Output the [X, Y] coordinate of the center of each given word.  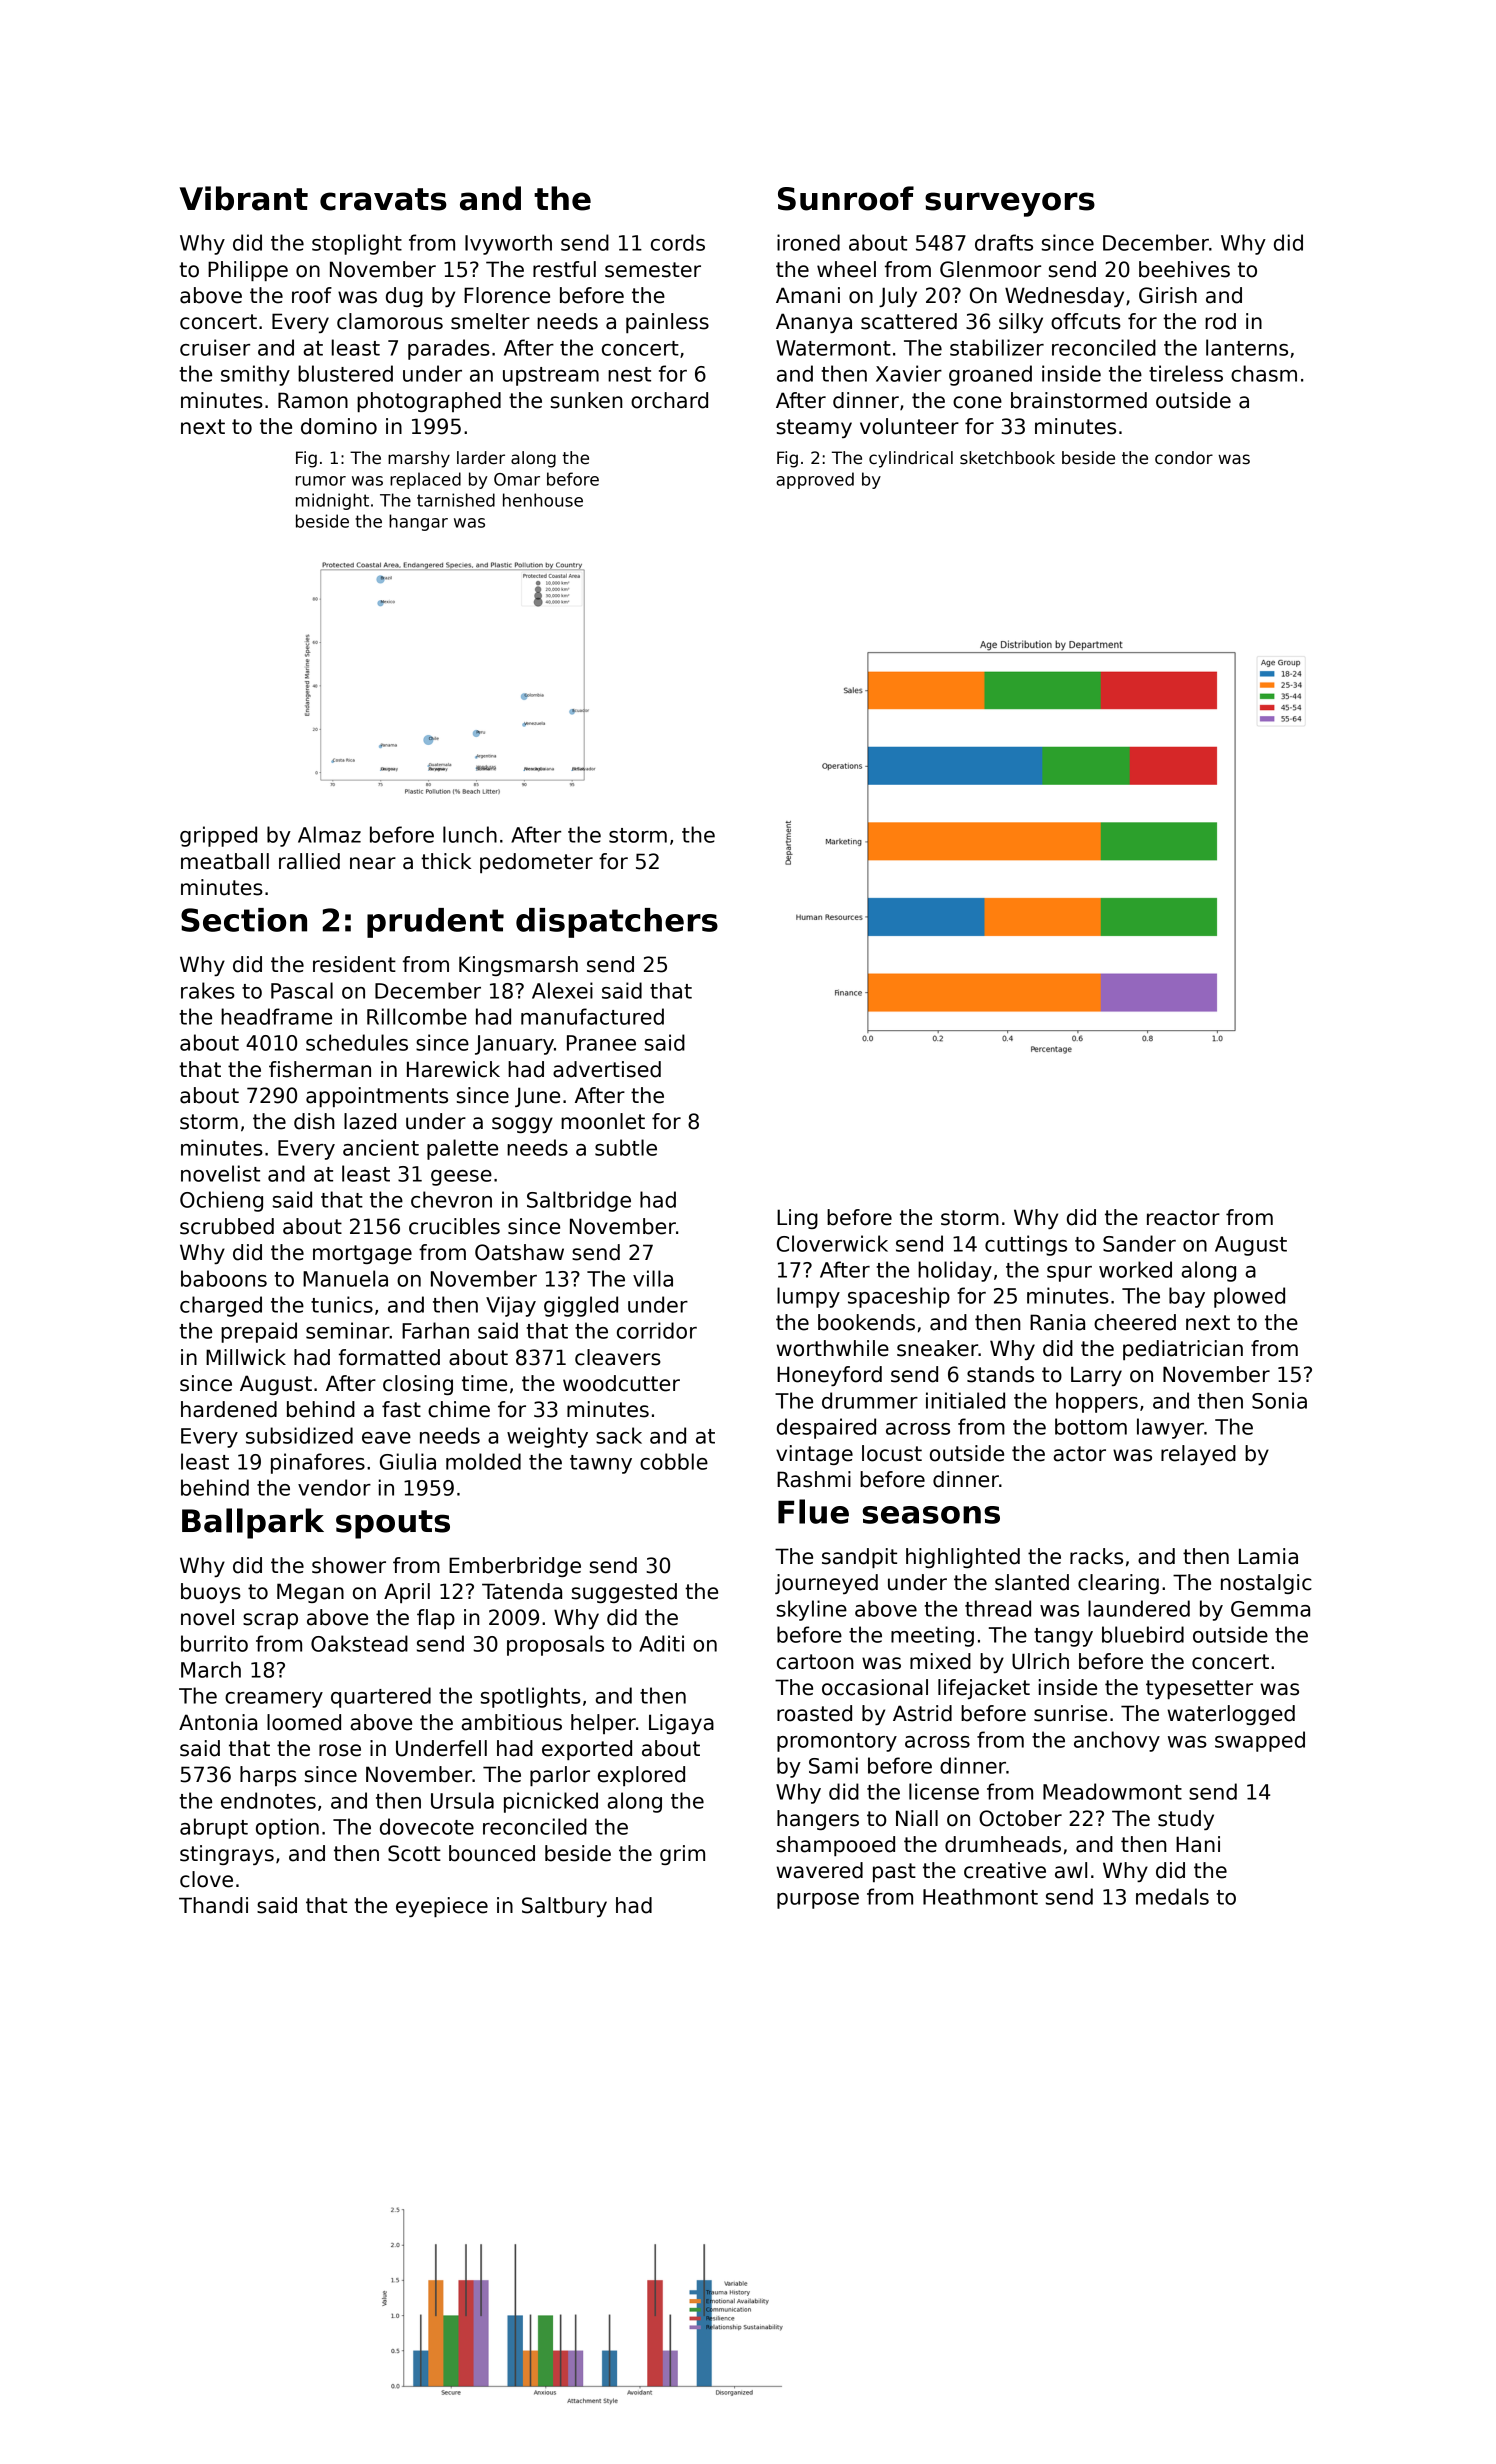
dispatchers [617, 923]
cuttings [1026, 1245]
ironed [808, 242]
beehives [1184, 269]
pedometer [536, 863]
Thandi [213, 1905]
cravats [383, 199]
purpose [818, 1901]
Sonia [1279, 1400]
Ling [797, 1219]
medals [1172, 1896]
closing [418, 1385]
